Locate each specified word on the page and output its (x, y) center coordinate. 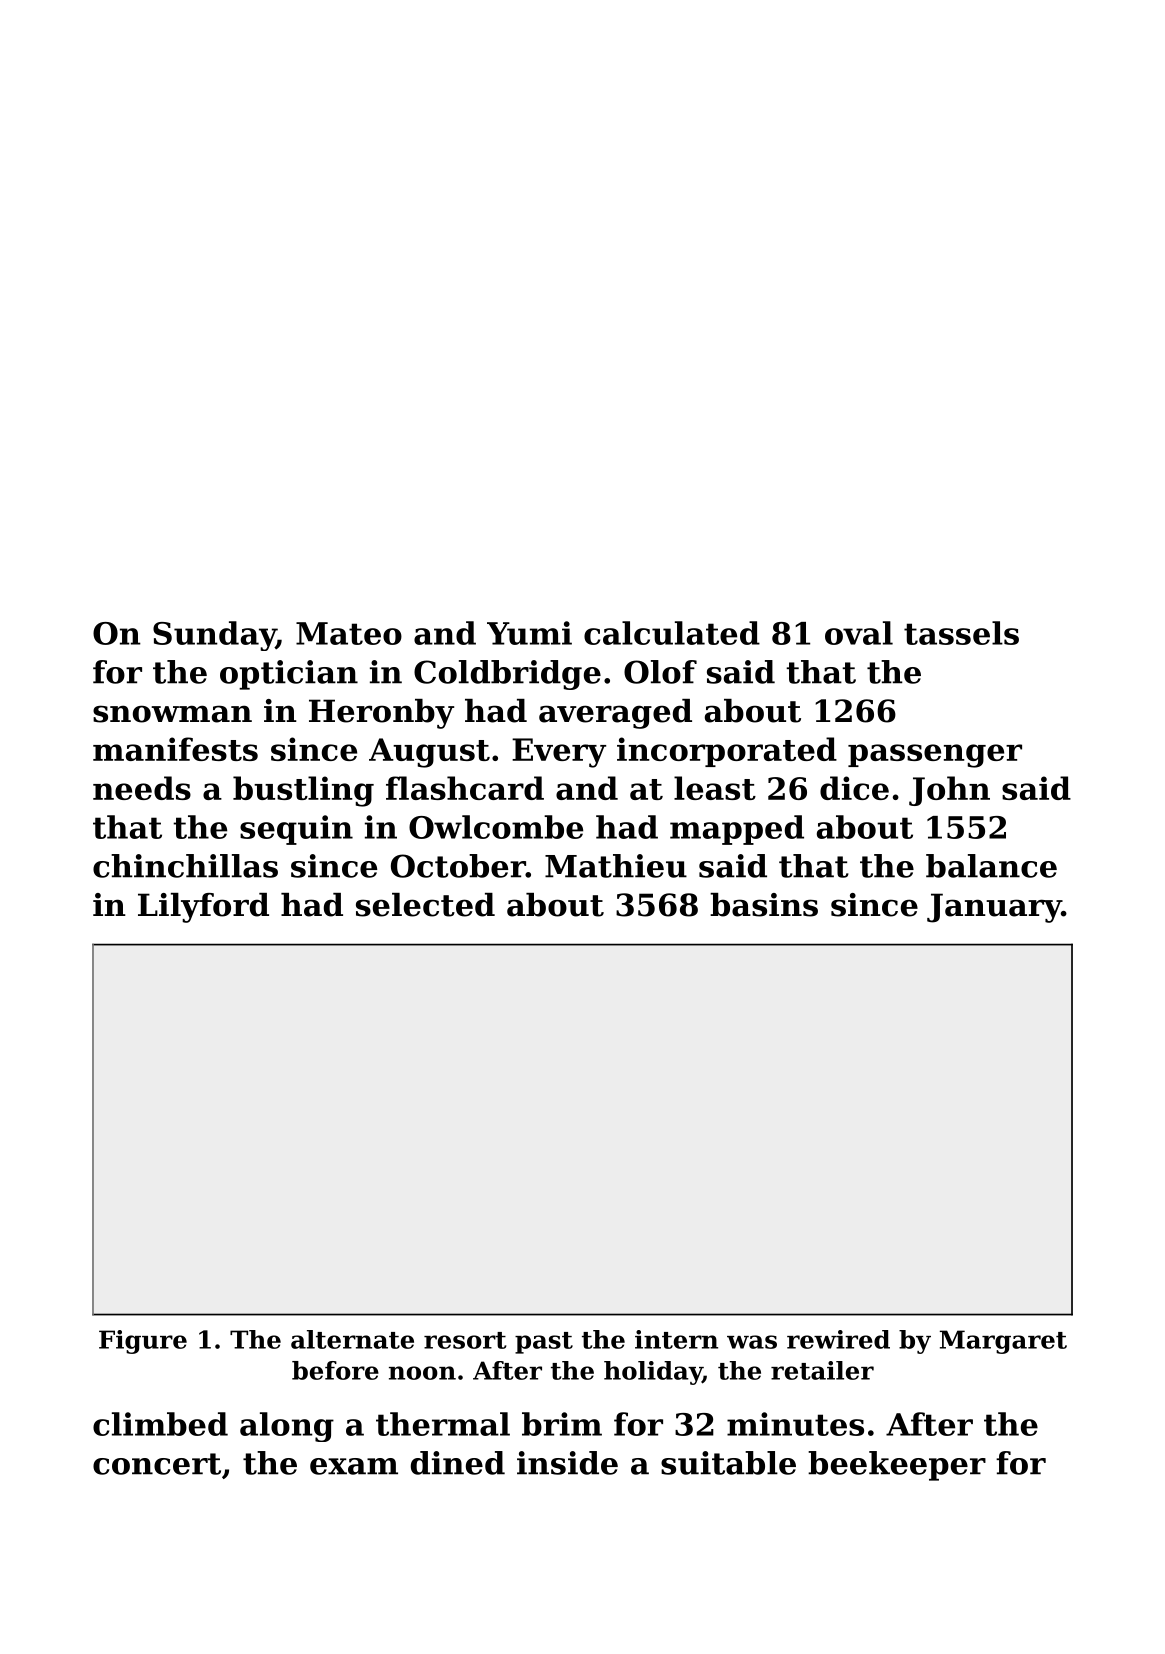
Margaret (1003, 1342)
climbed (160, 1424)
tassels (961, 633)
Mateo (349, 633)
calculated (672, 633)
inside (567, 1463)
